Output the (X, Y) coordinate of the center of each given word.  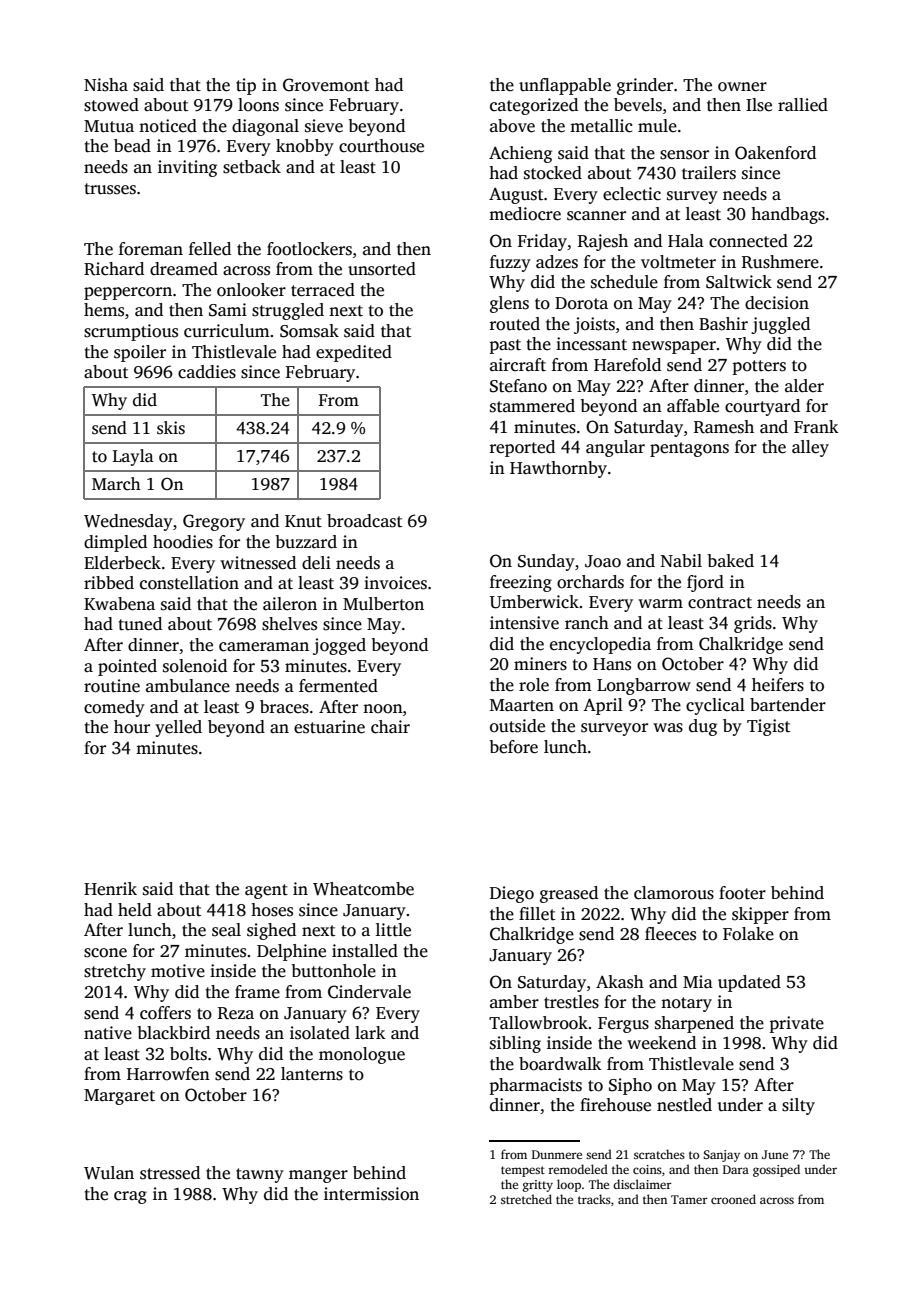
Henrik (110, 889)
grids (753, 624)
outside (517, 726)
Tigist (768, 727)
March (116, 484)
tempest (523, 1171)
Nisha (106, 85)
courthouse (381, 146)
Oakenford (775, 153)
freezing (521, 583)
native (108, 1033)
